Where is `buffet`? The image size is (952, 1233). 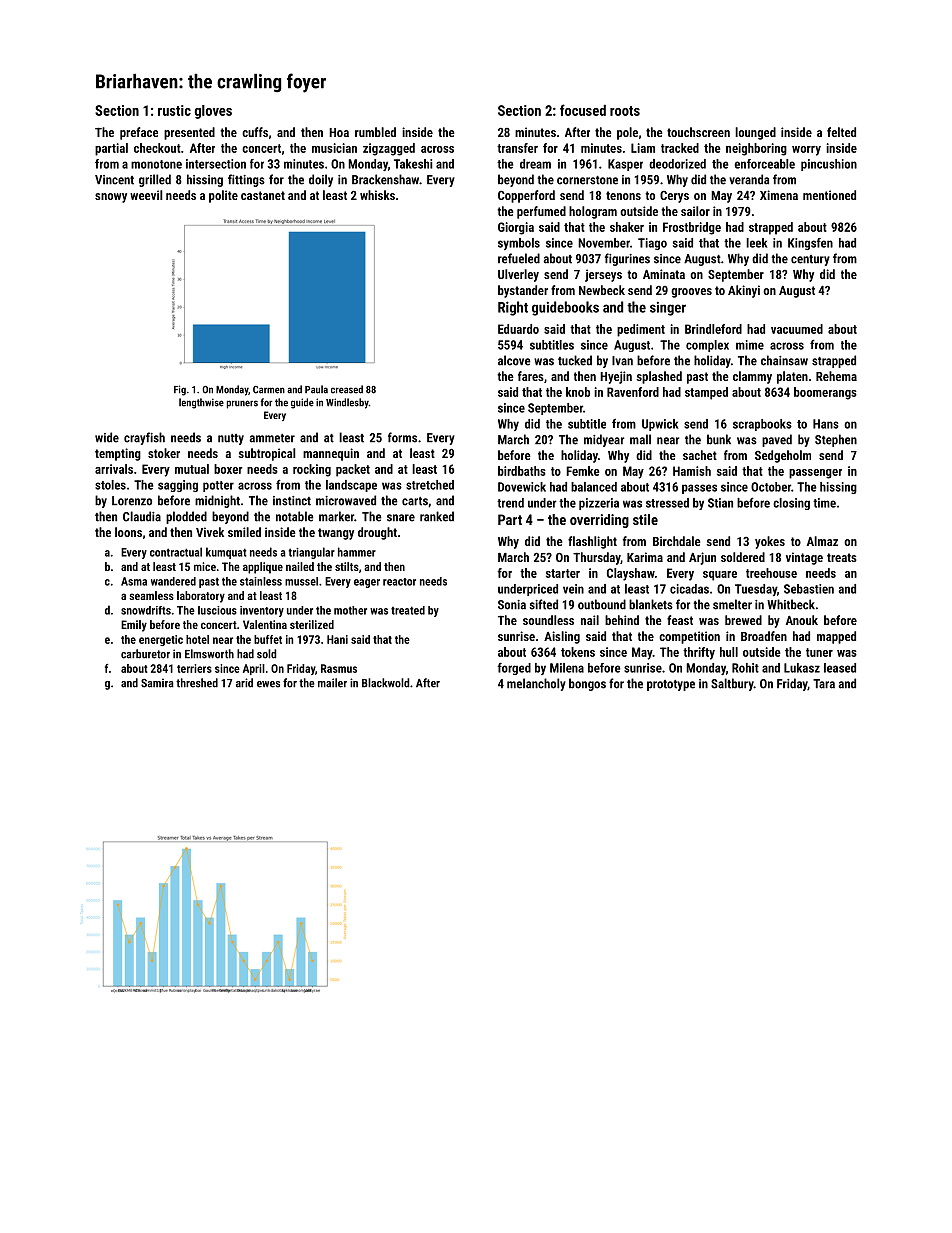
buffet is located at coordinates (268, 639).
